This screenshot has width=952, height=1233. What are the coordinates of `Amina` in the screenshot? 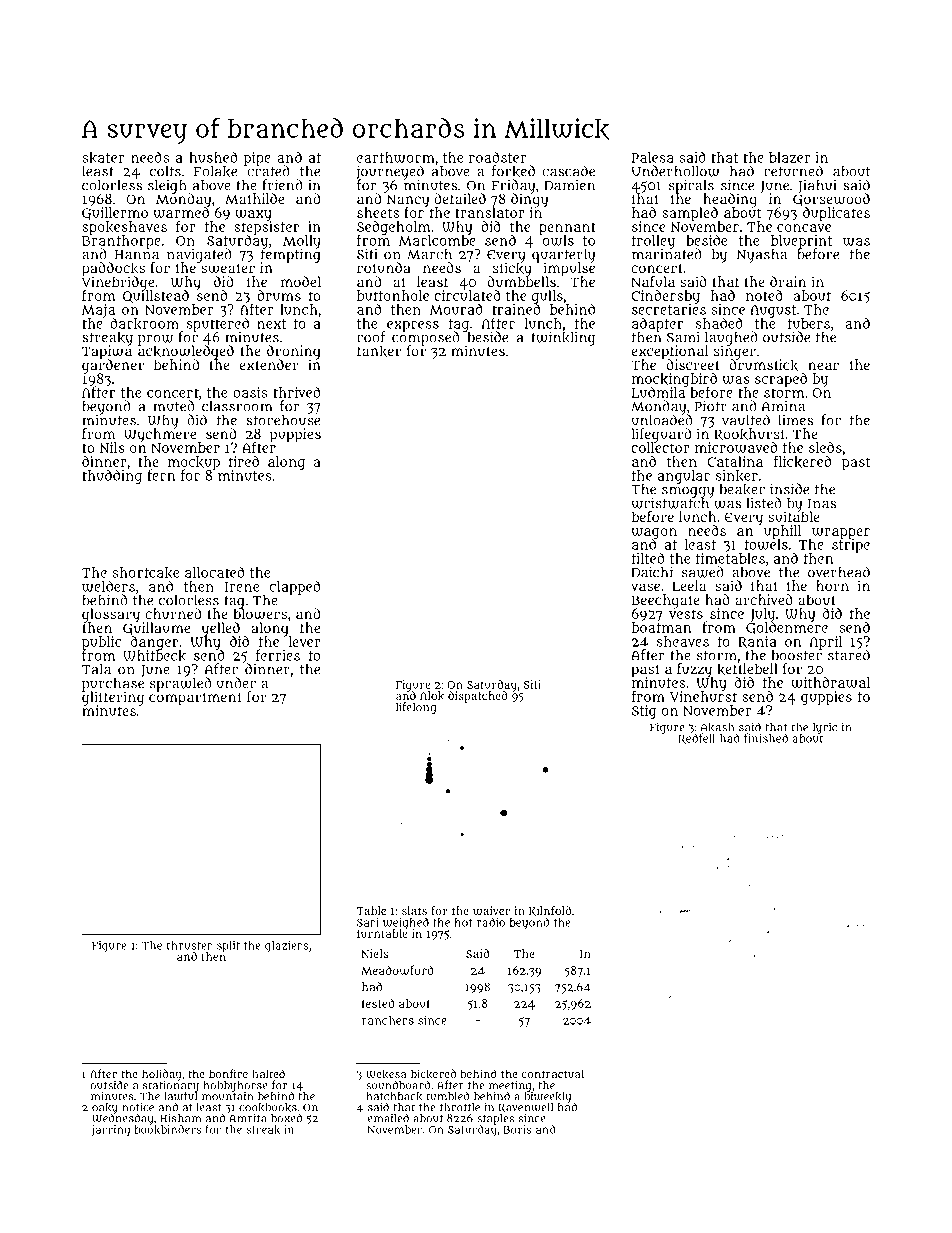 It's located at (783, 406).
